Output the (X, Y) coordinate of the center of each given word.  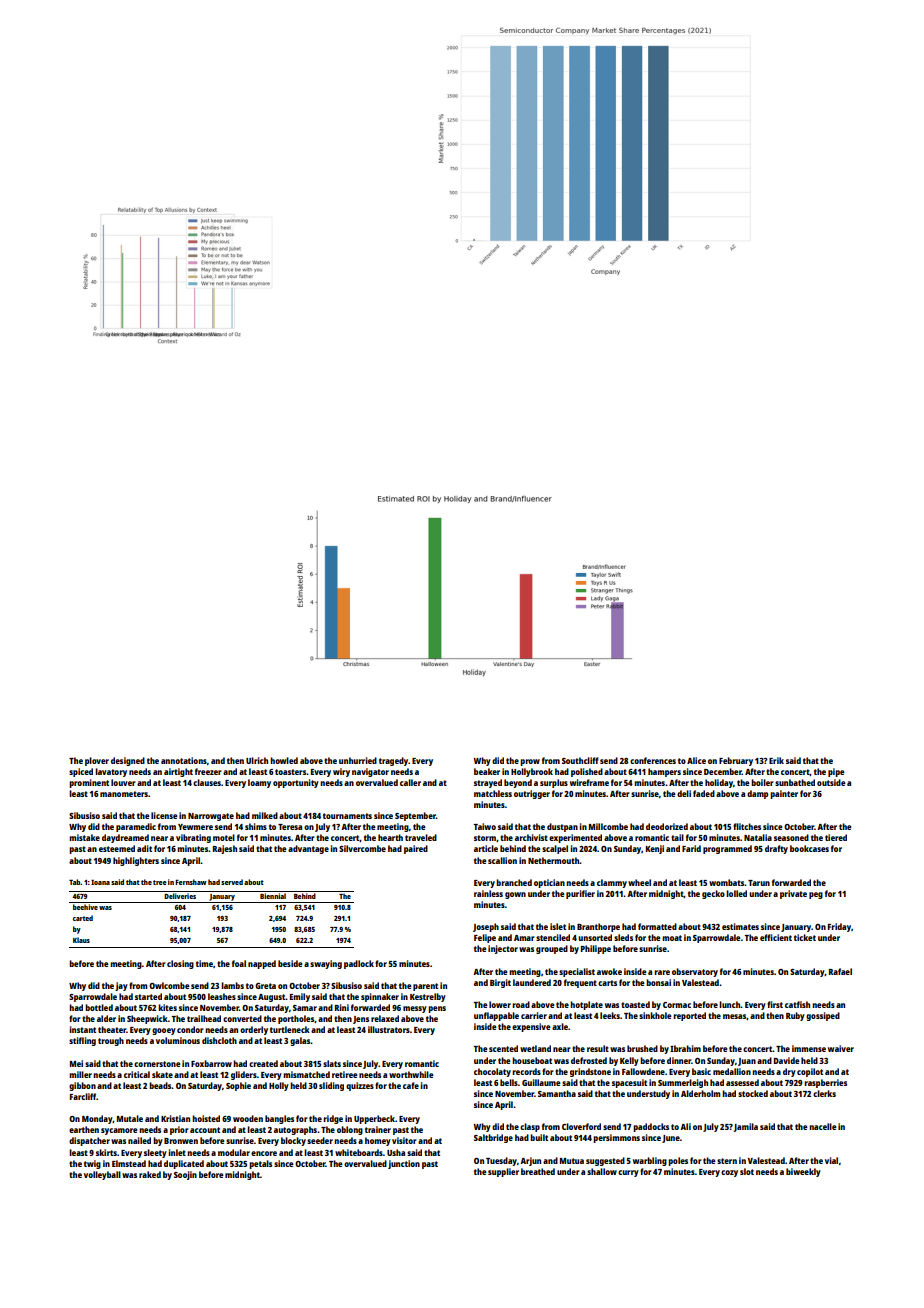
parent (425, 987)
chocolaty (492, 1072)
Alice (696, 760)
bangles (279, 1119)
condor (190, 1029)
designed (128, 761)
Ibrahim (685, 1048)
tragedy (393, 761)
